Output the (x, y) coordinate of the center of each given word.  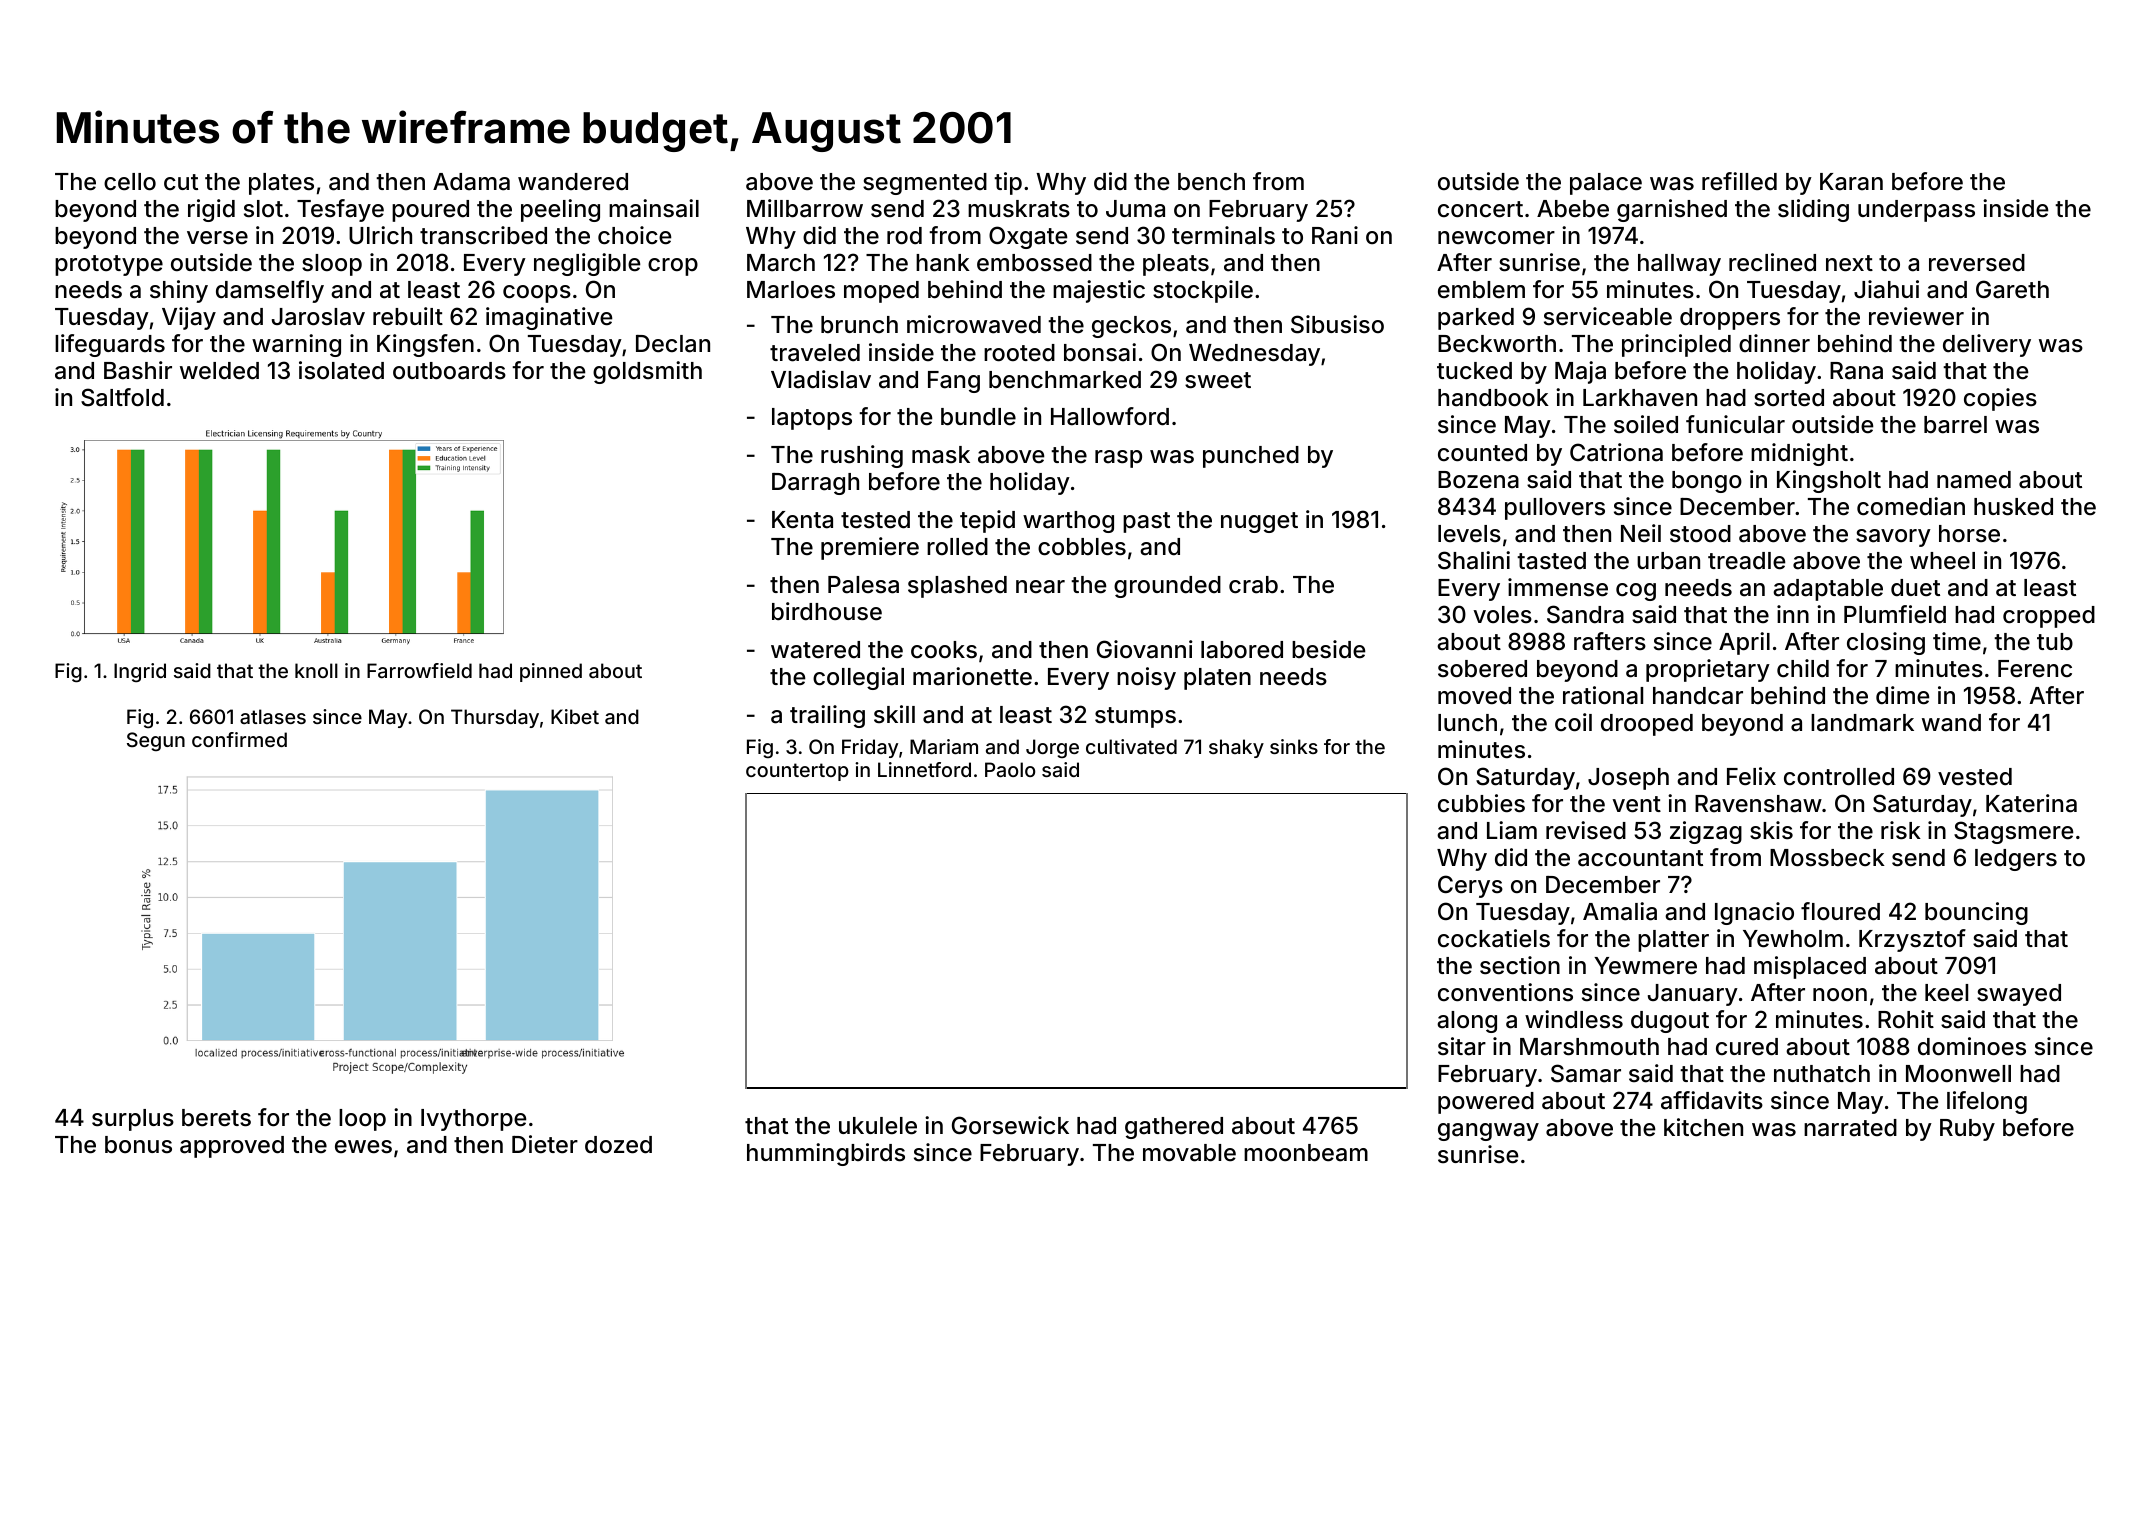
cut (181, 182)
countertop (797, 772)
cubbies (1481, 803)
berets (216, 1118)
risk (1901, 830)
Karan (1851, 182)
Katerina (2031, 803)
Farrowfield (419, 670)
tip (1008, 183)
